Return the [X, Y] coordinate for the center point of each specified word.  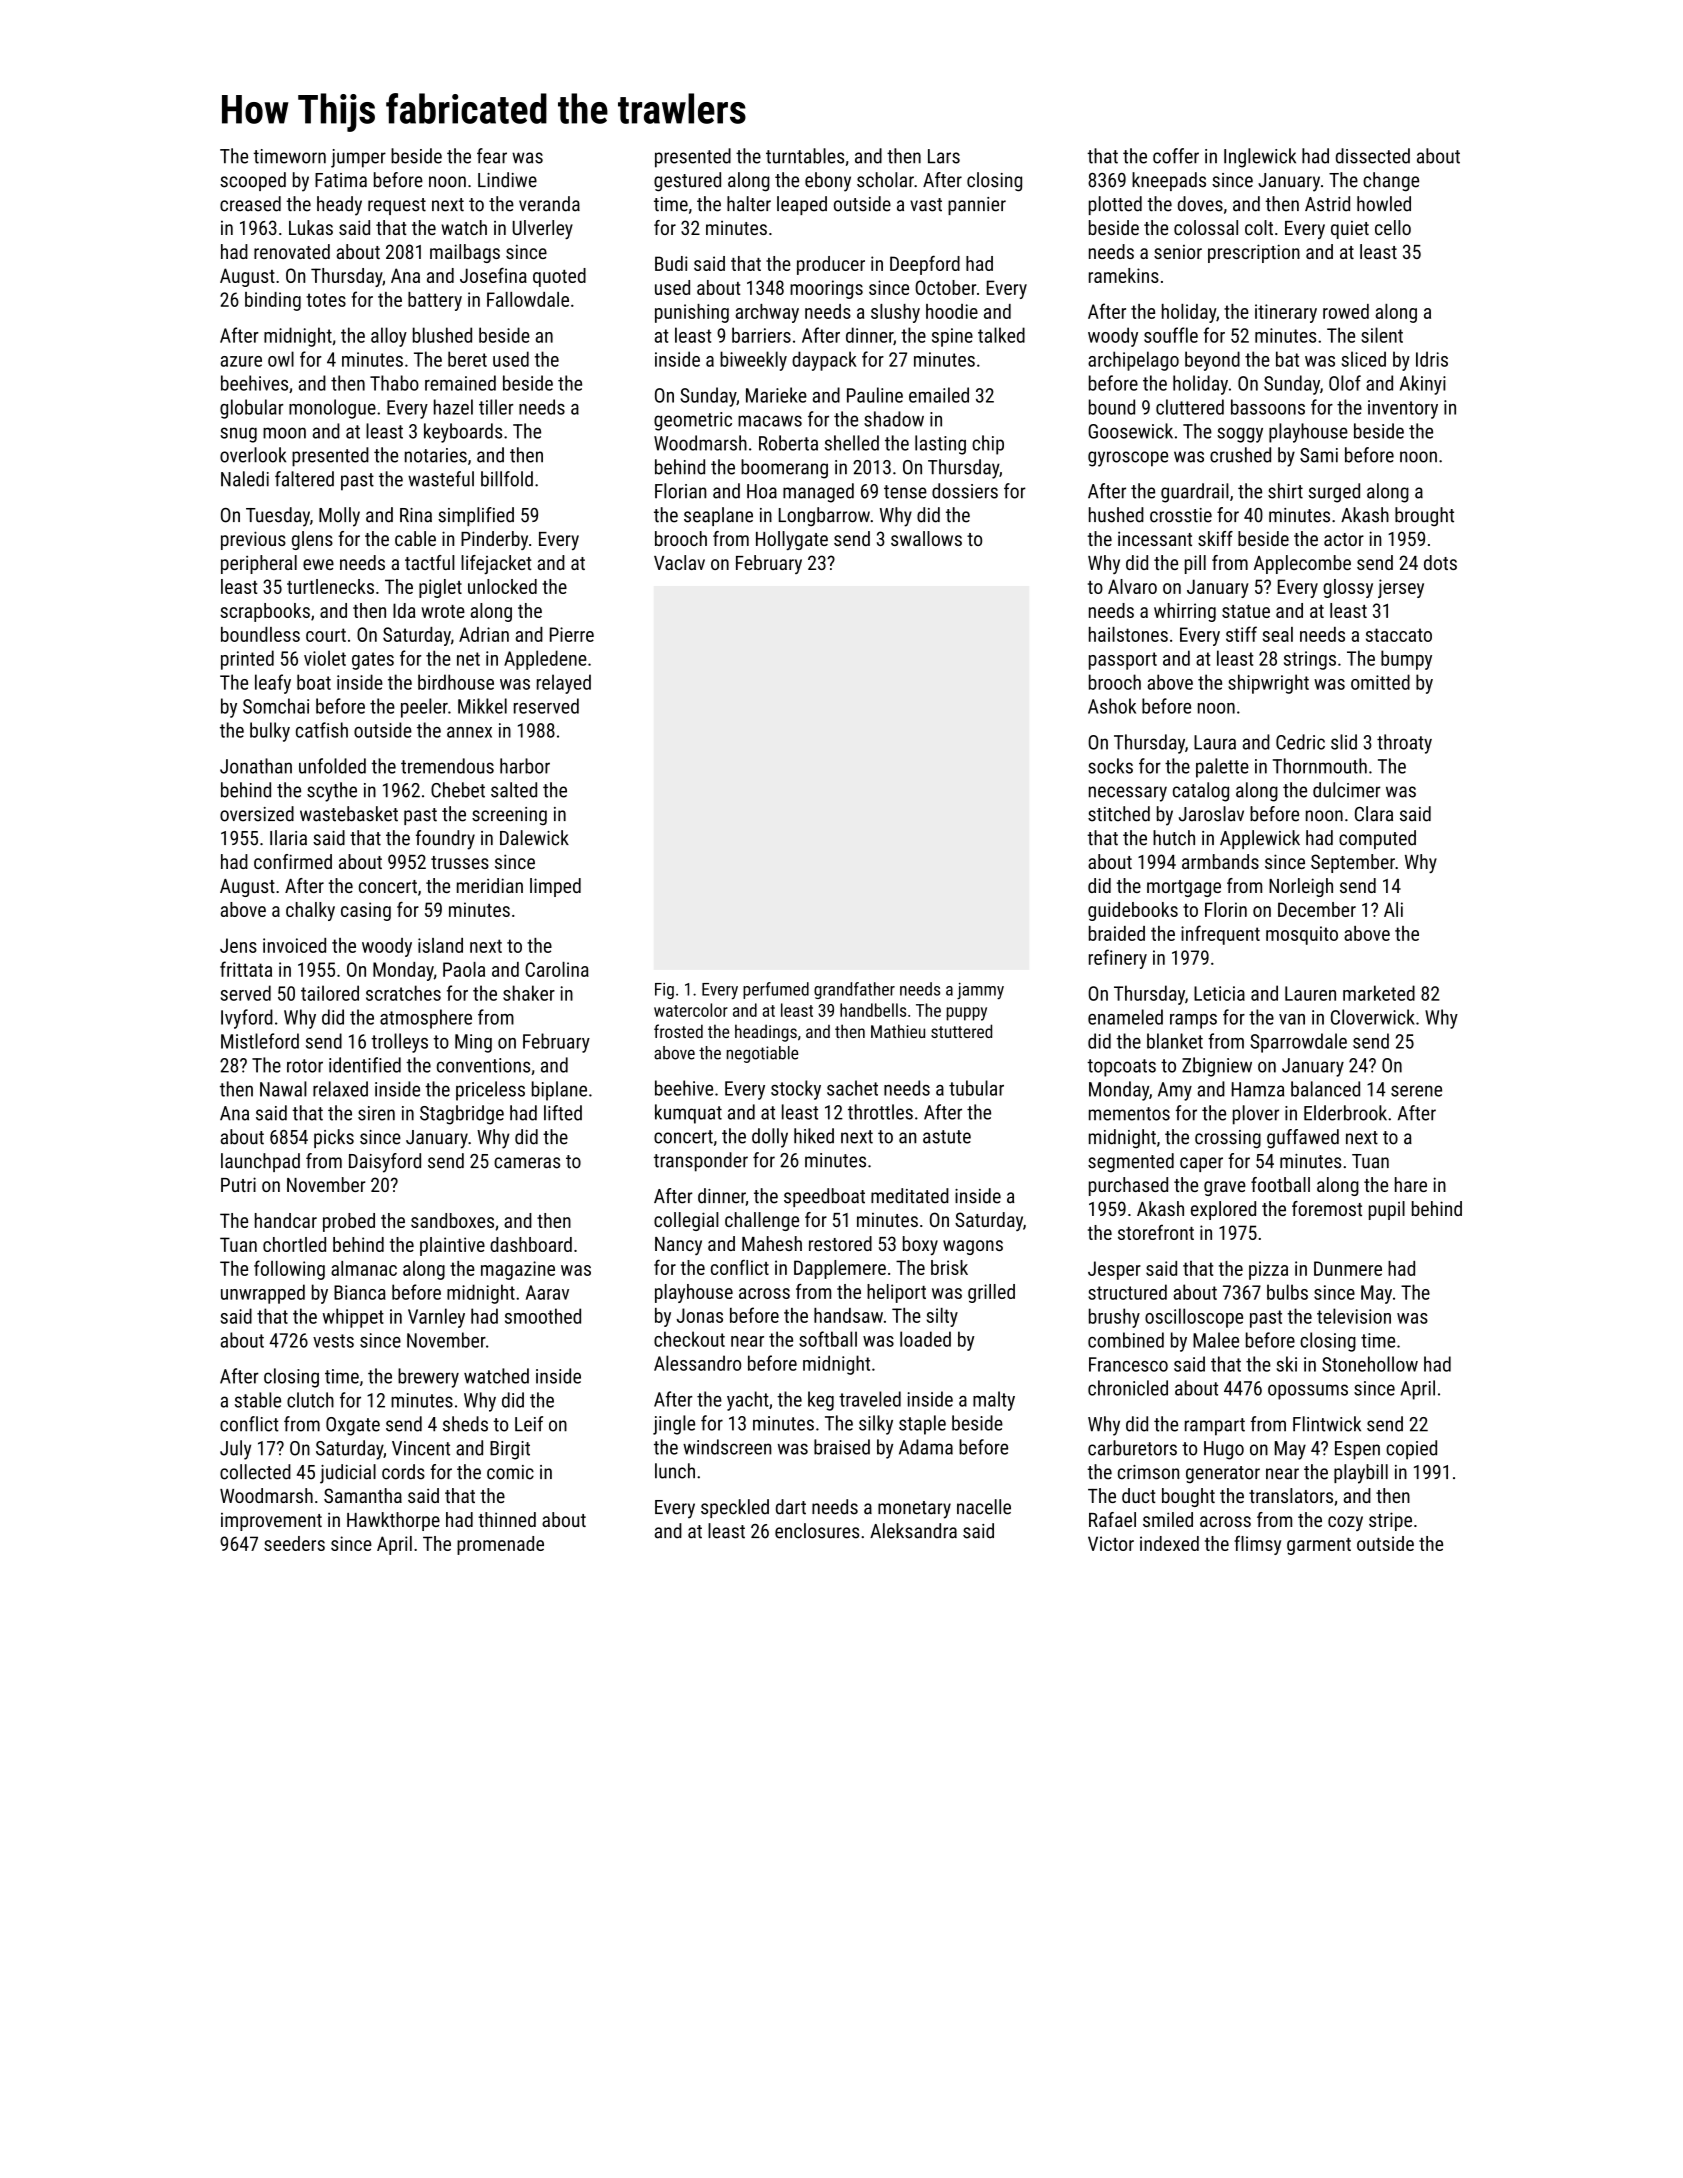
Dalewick [534, 838]
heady [339, 206]
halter [749, 204]
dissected [1373, 156]
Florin [1226, 909]
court [326, 635]
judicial [348, 1474]
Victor [1111, 1543]
